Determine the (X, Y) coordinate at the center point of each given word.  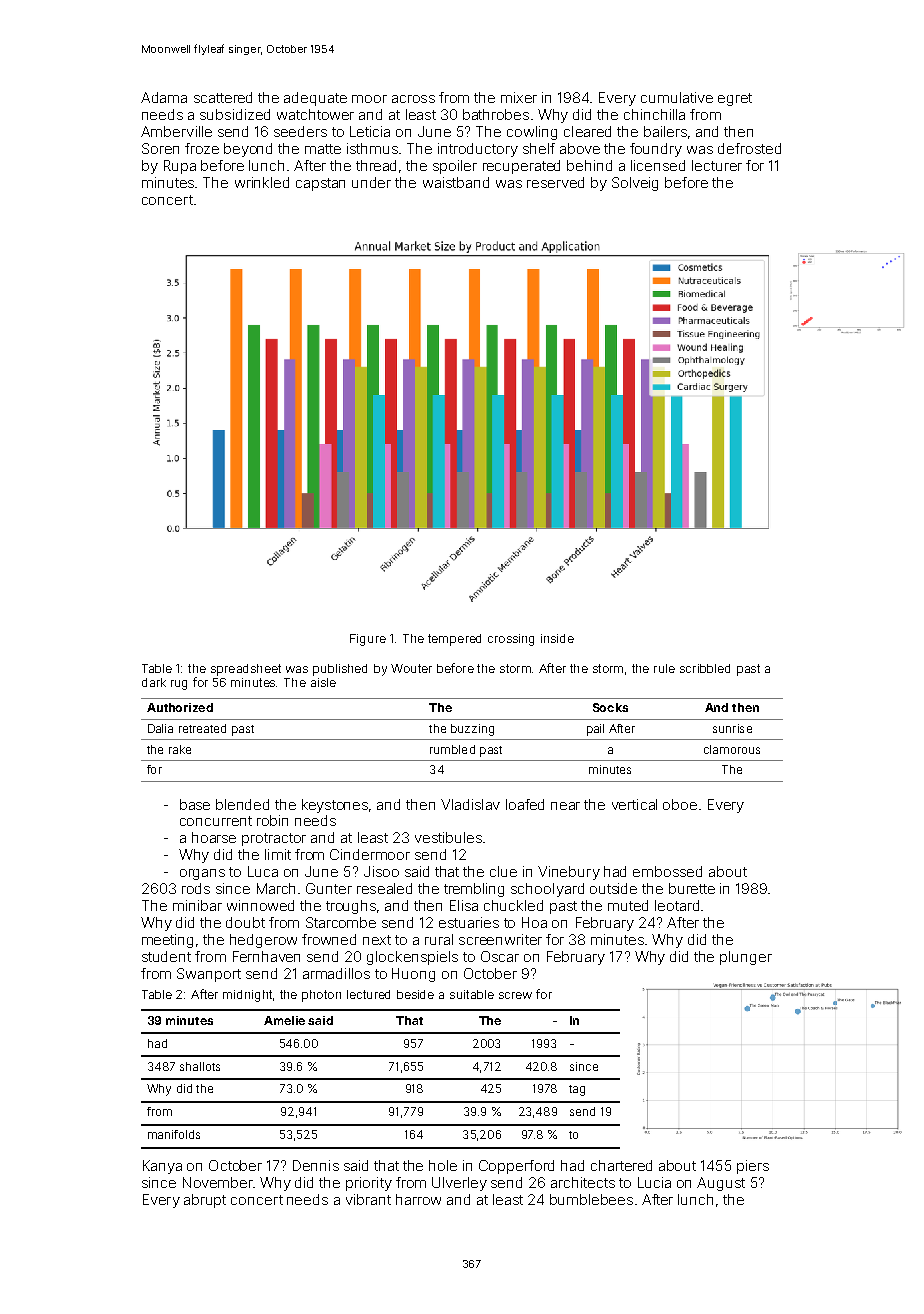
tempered (454, 640)
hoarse (214, 837)
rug (179, 685)
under (371, 182)
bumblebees (591, 1199)
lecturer (717, 165)
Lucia (654, 1182)
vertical (634, 804)
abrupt (205, 1201)
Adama (164, 97)
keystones (335, 806)
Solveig (635, 184)
